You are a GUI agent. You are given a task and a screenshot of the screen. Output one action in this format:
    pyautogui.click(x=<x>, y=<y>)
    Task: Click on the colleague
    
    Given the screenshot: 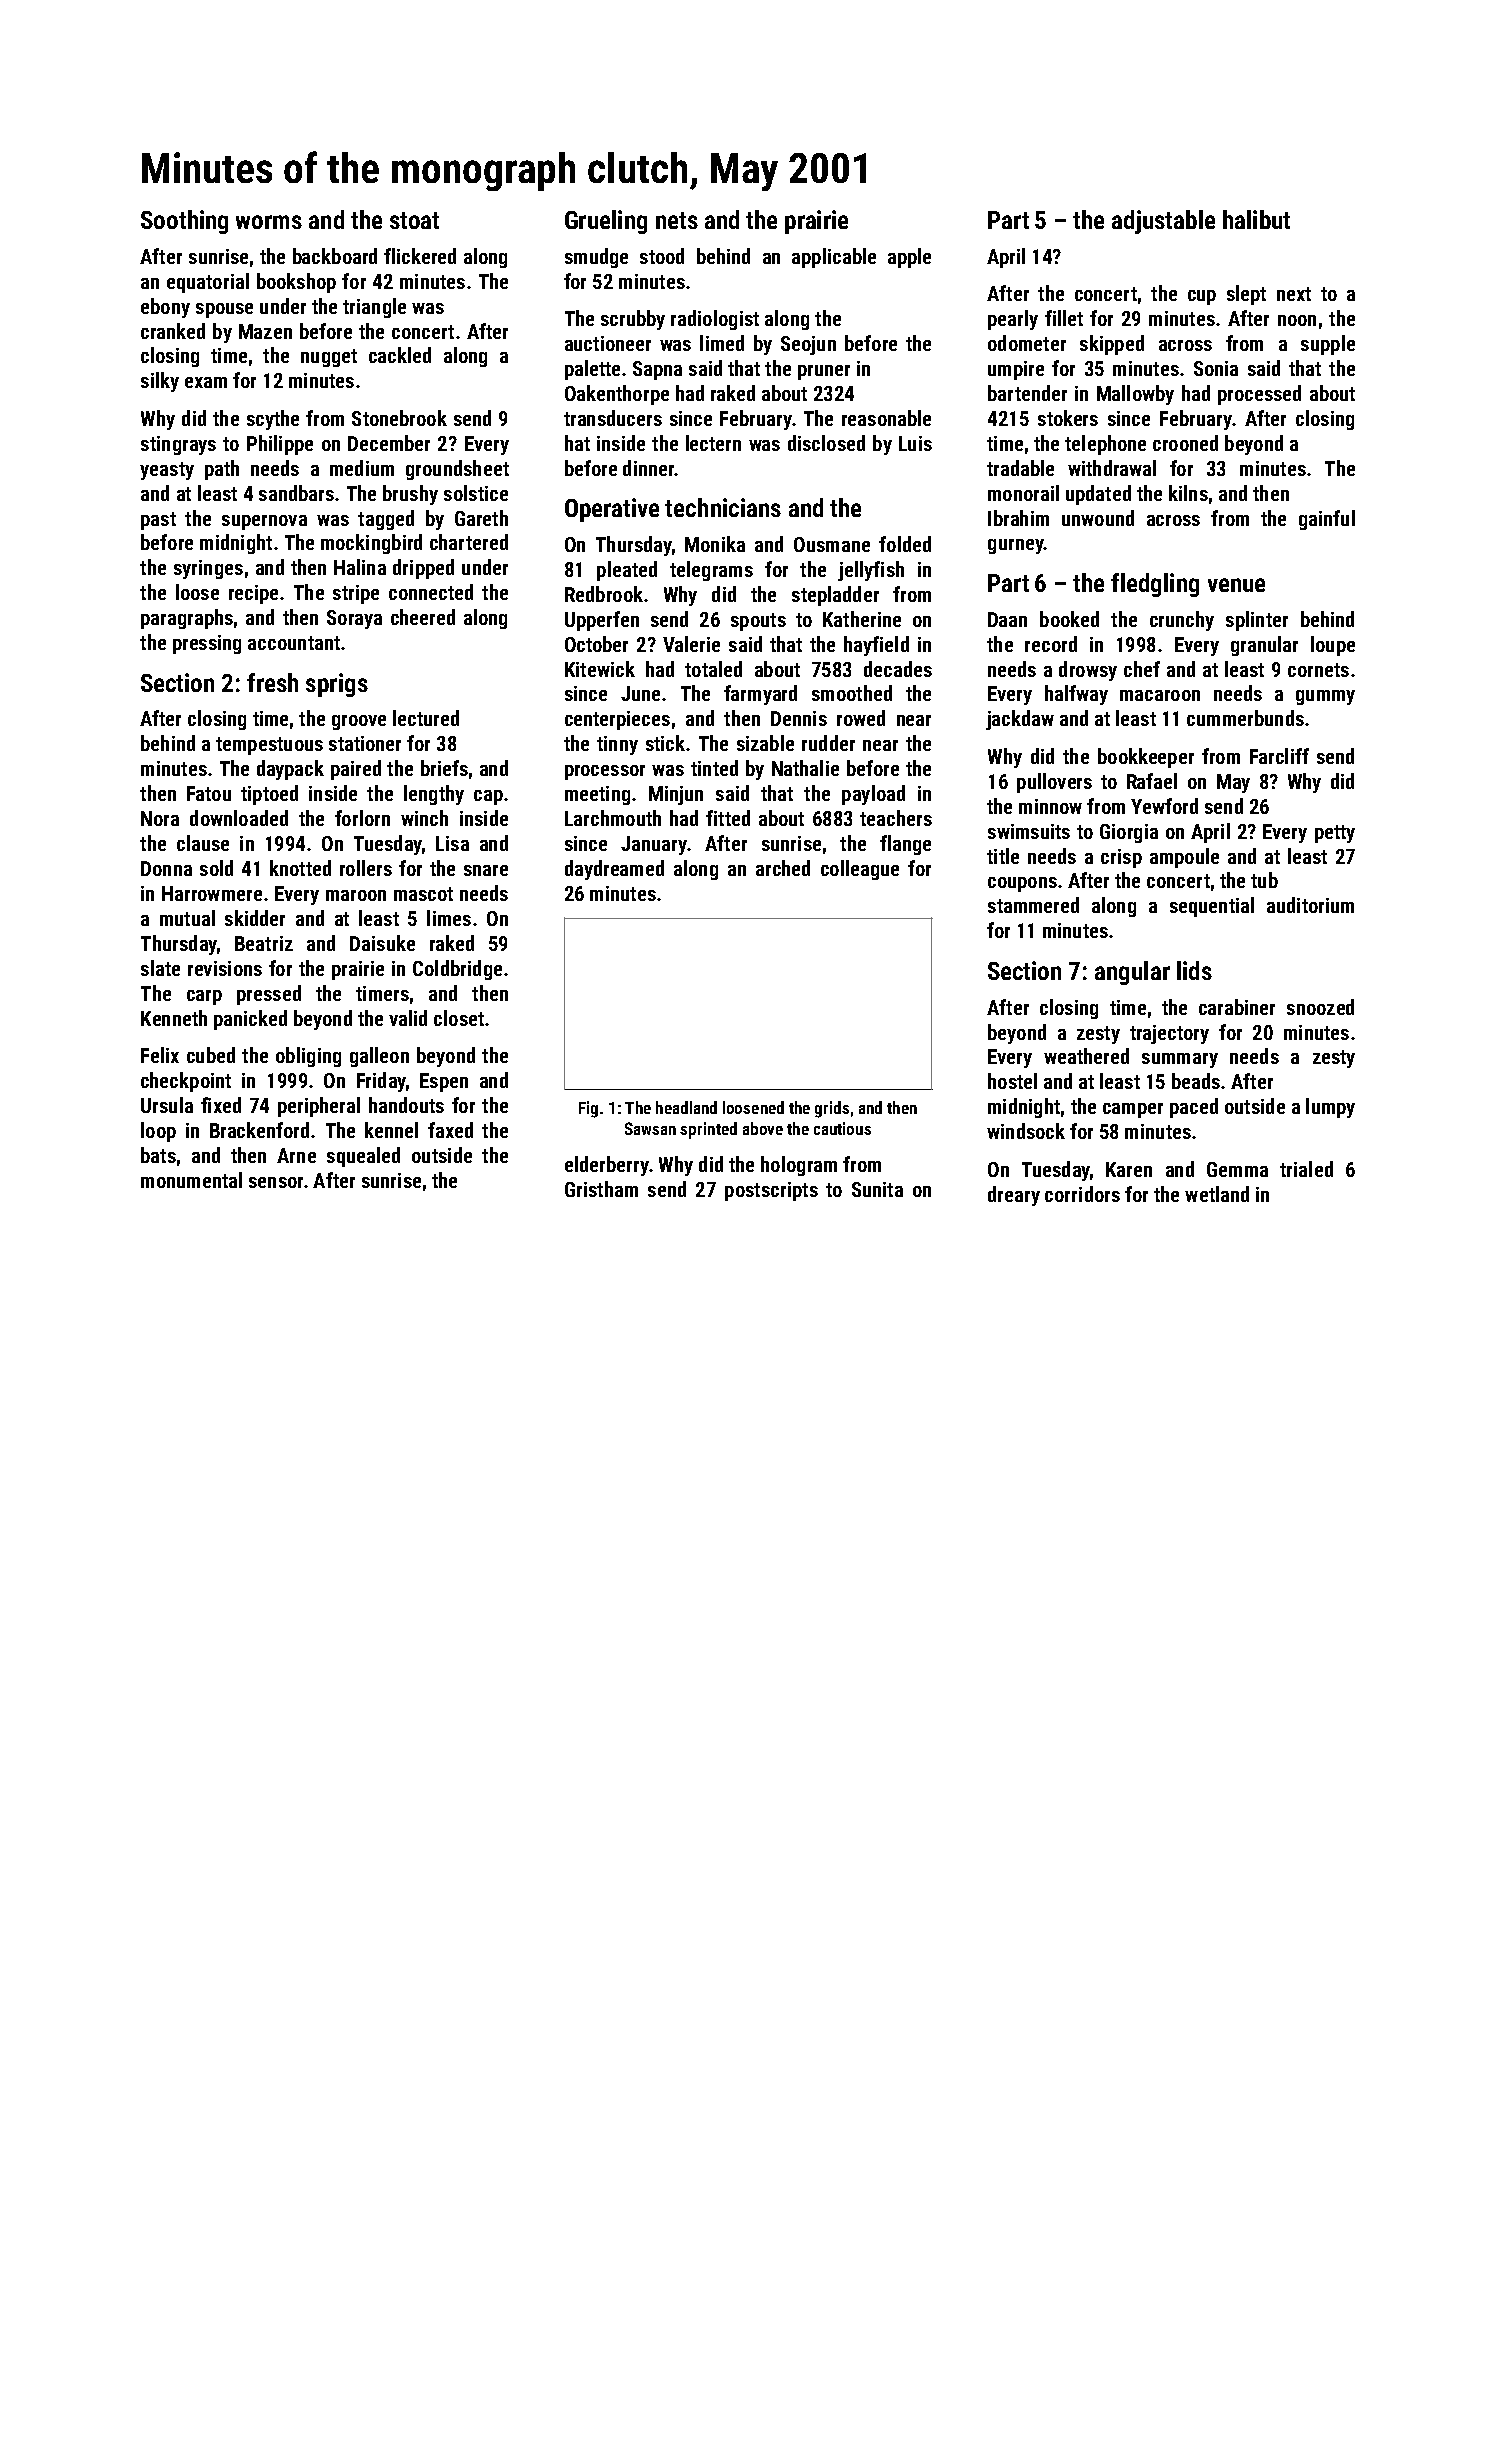 What is the action you would take?
    pyautogui.click(x=860, y=870)
